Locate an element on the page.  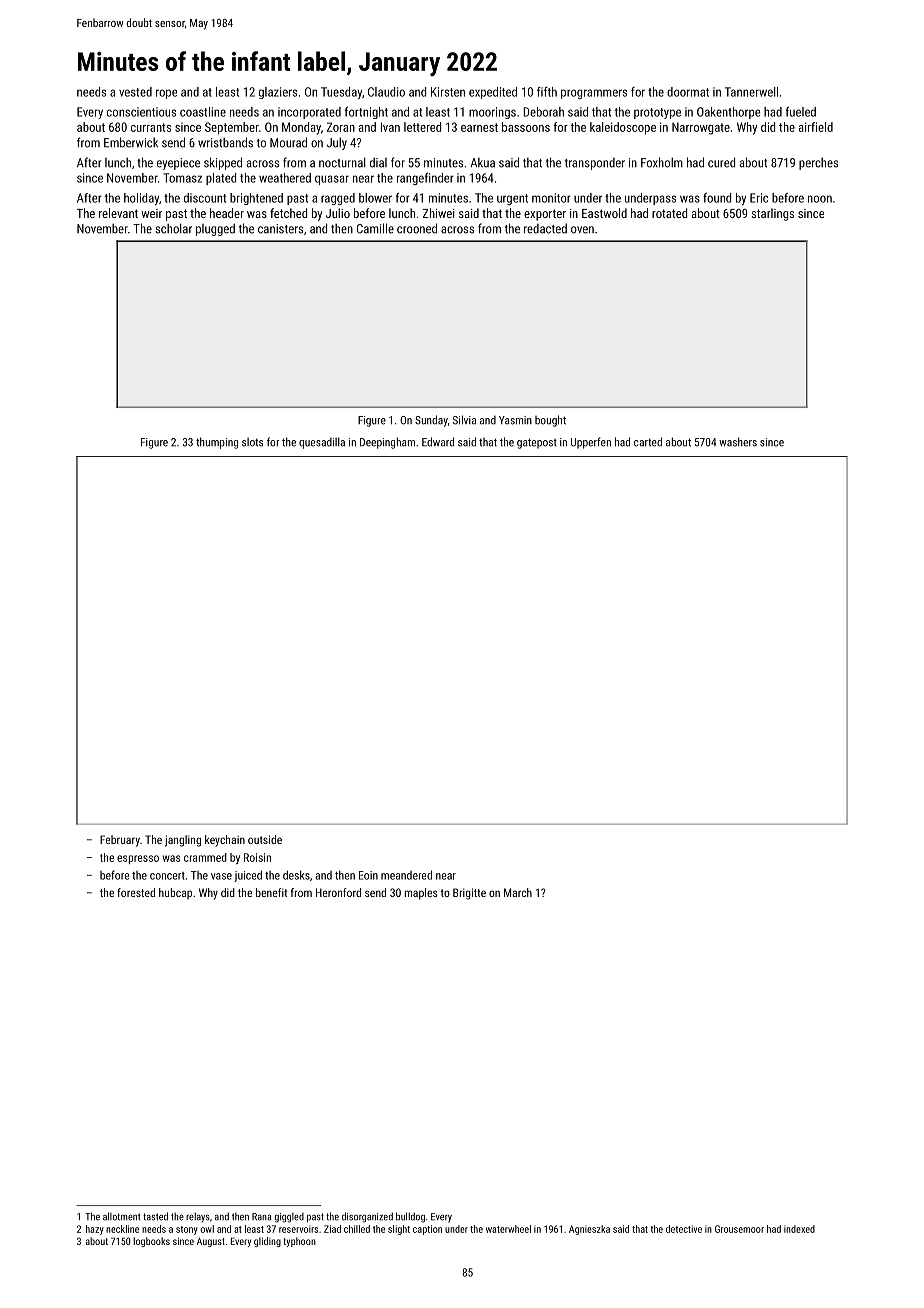
glaziers is located at coordinates (278, 93).
